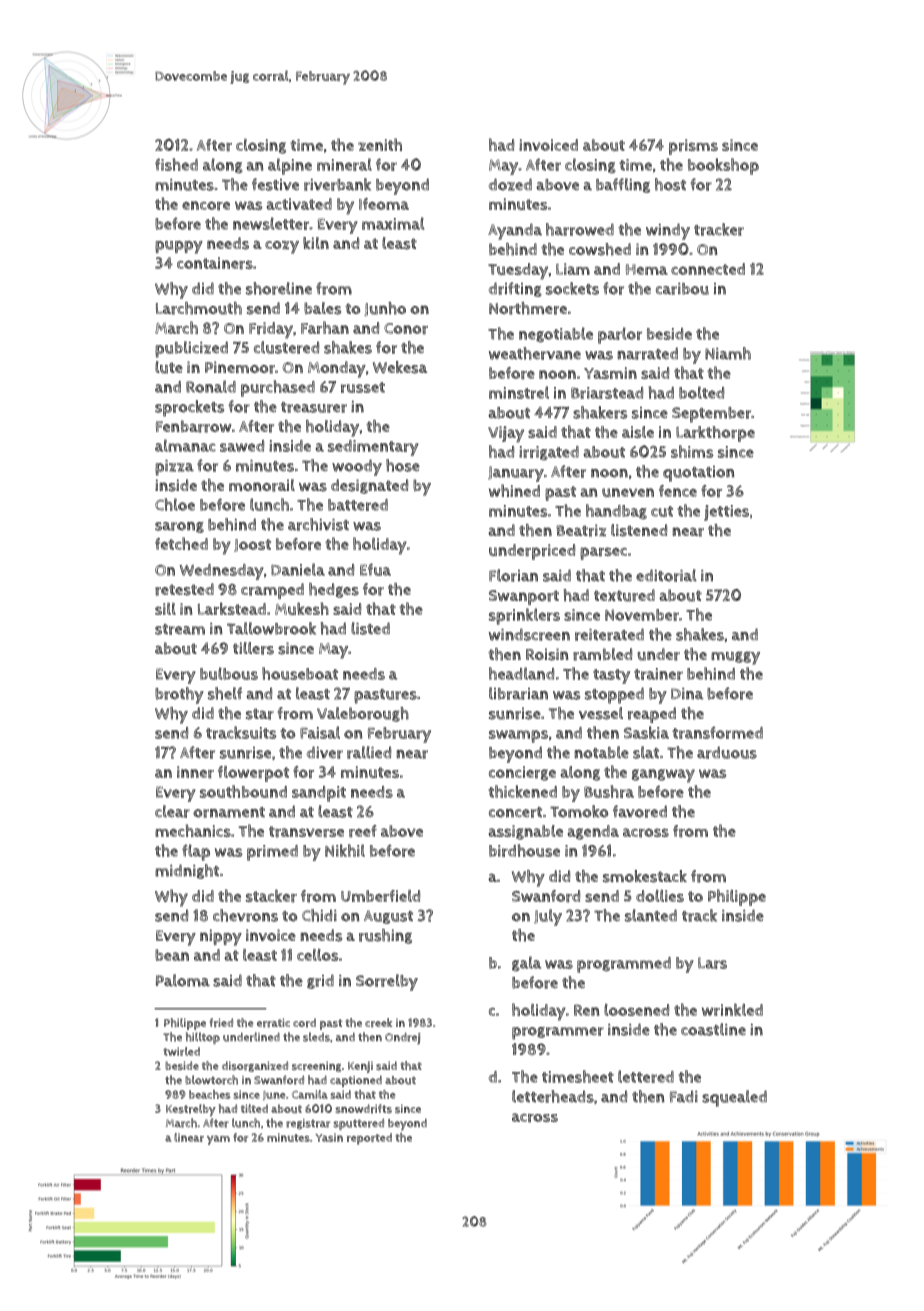 The image size is (924, 1311). Describe the element at coordinates (526, 963) in the page. I see `gala` at that location.
